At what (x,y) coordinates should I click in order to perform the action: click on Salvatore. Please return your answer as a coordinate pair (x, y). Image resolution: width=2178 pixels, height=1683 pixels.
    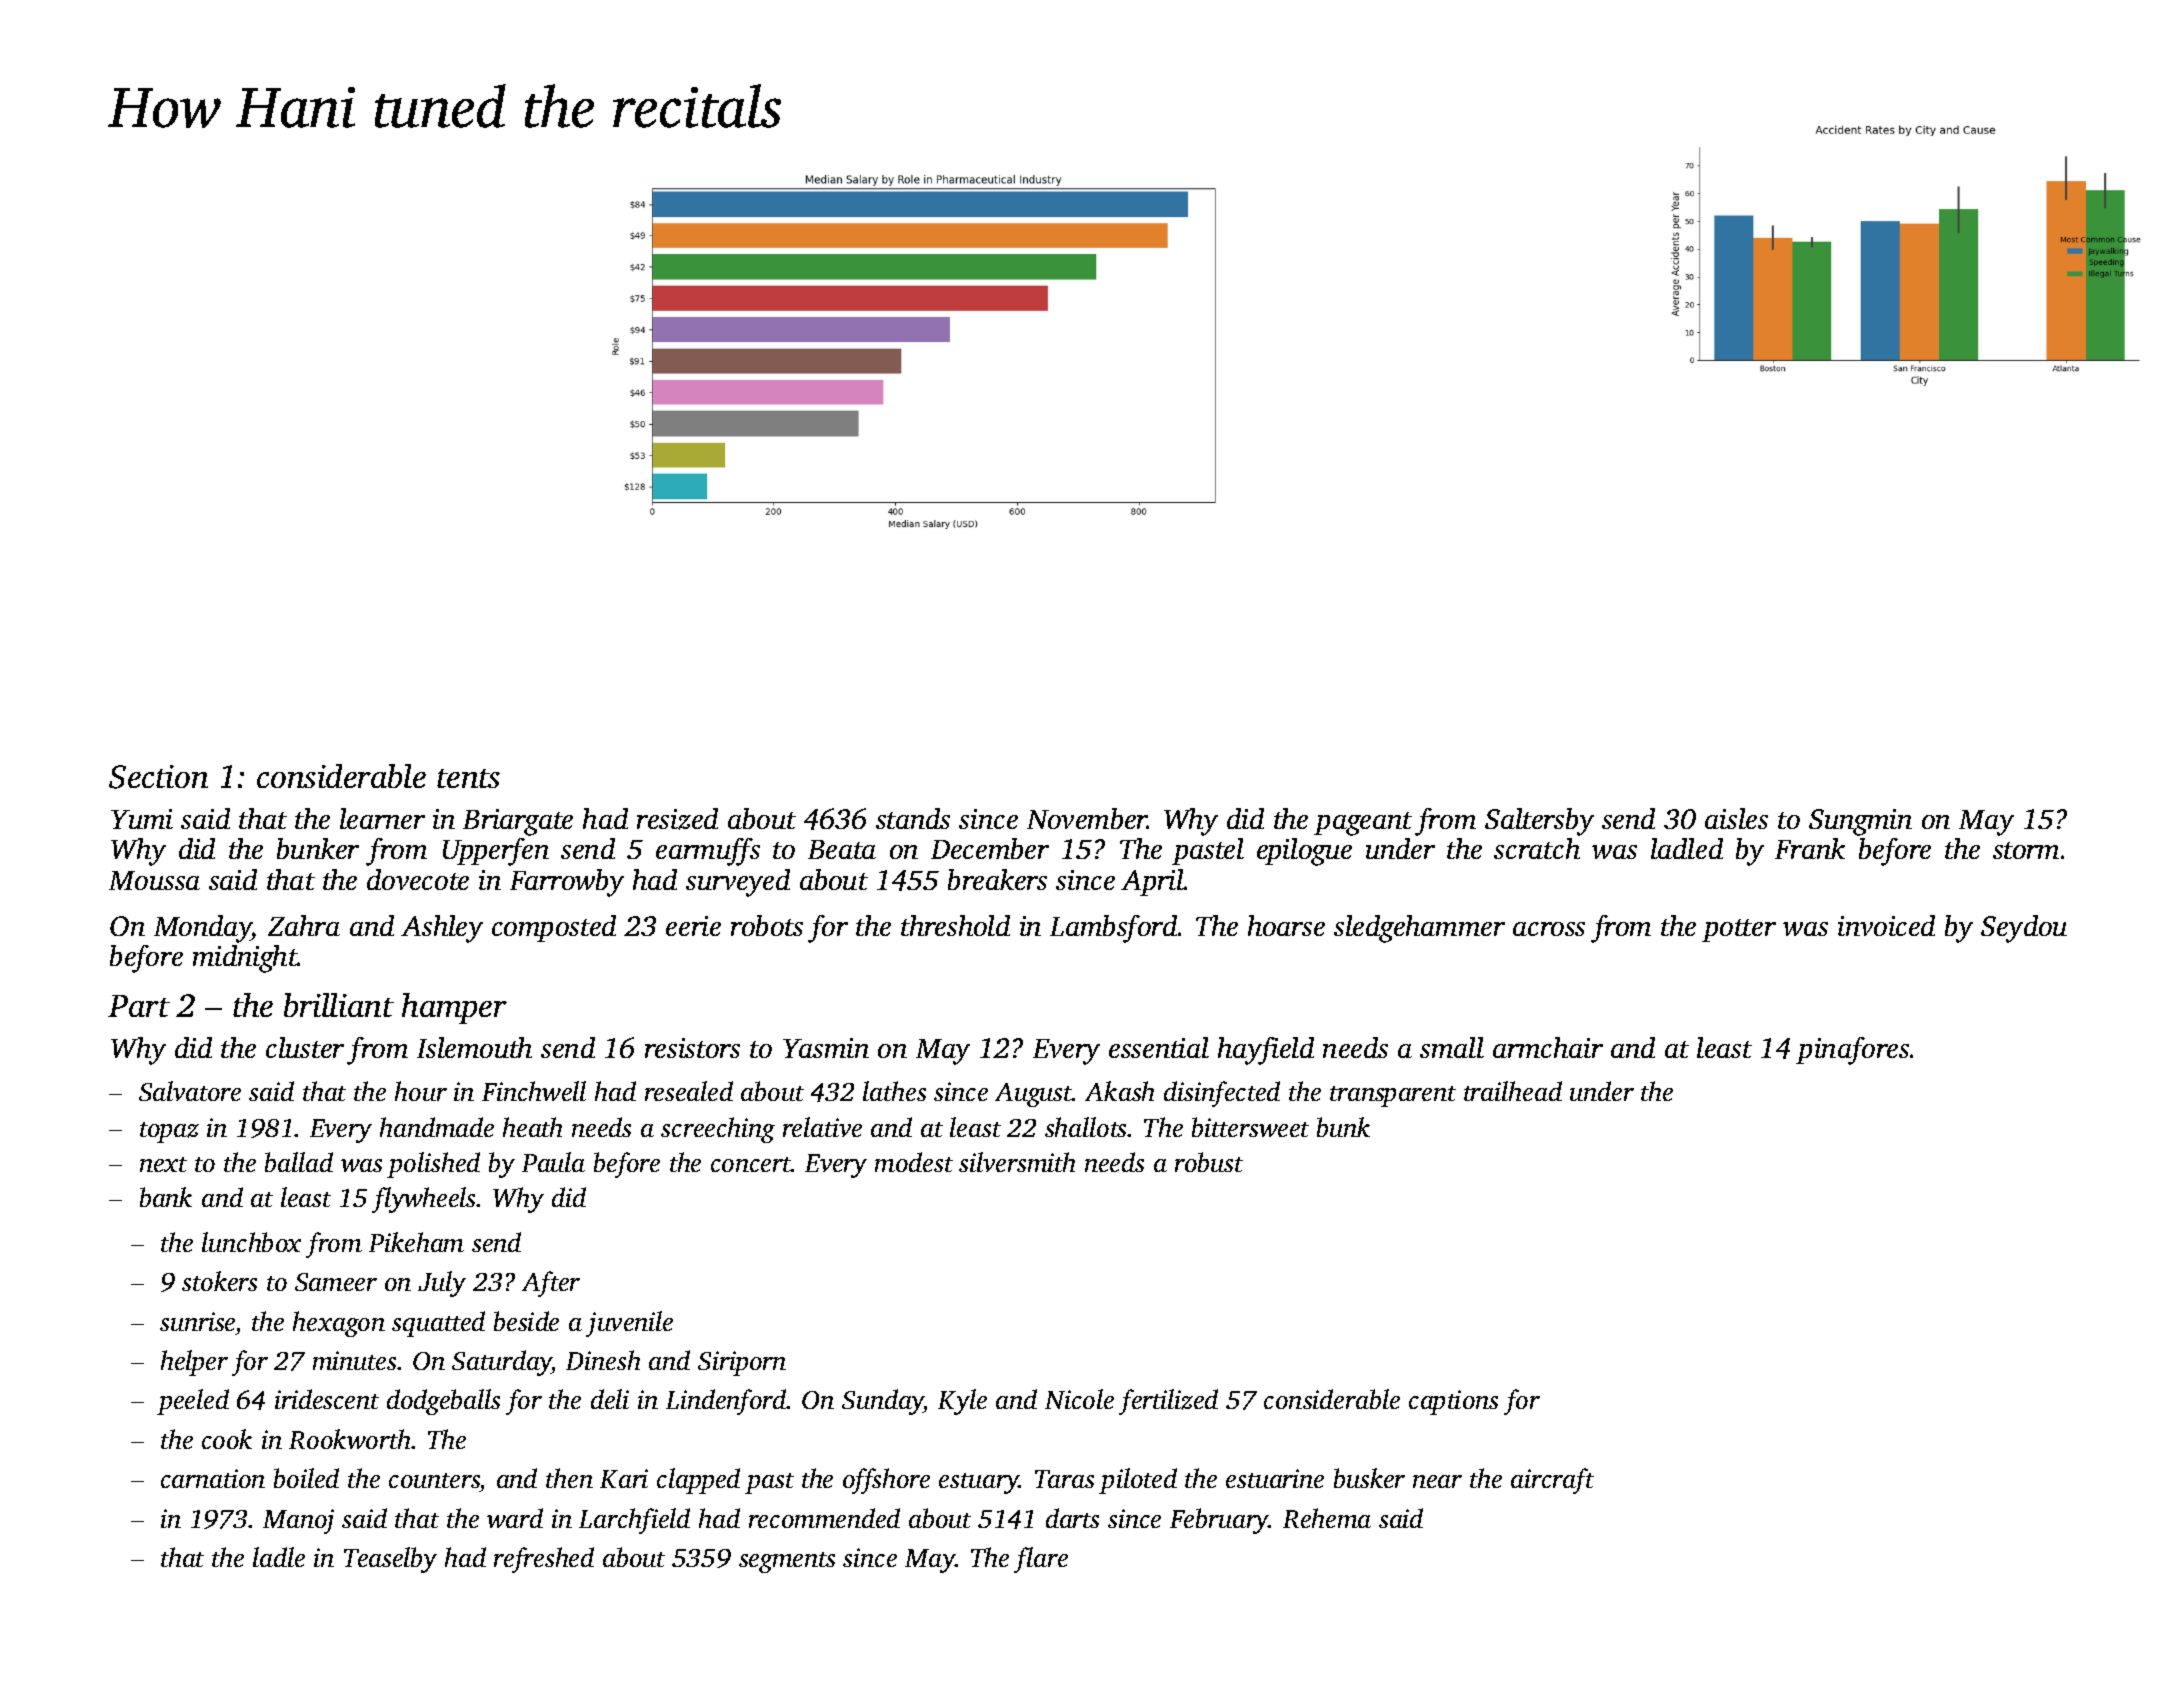
    Looking at the image, I should click on (190, 1091).
